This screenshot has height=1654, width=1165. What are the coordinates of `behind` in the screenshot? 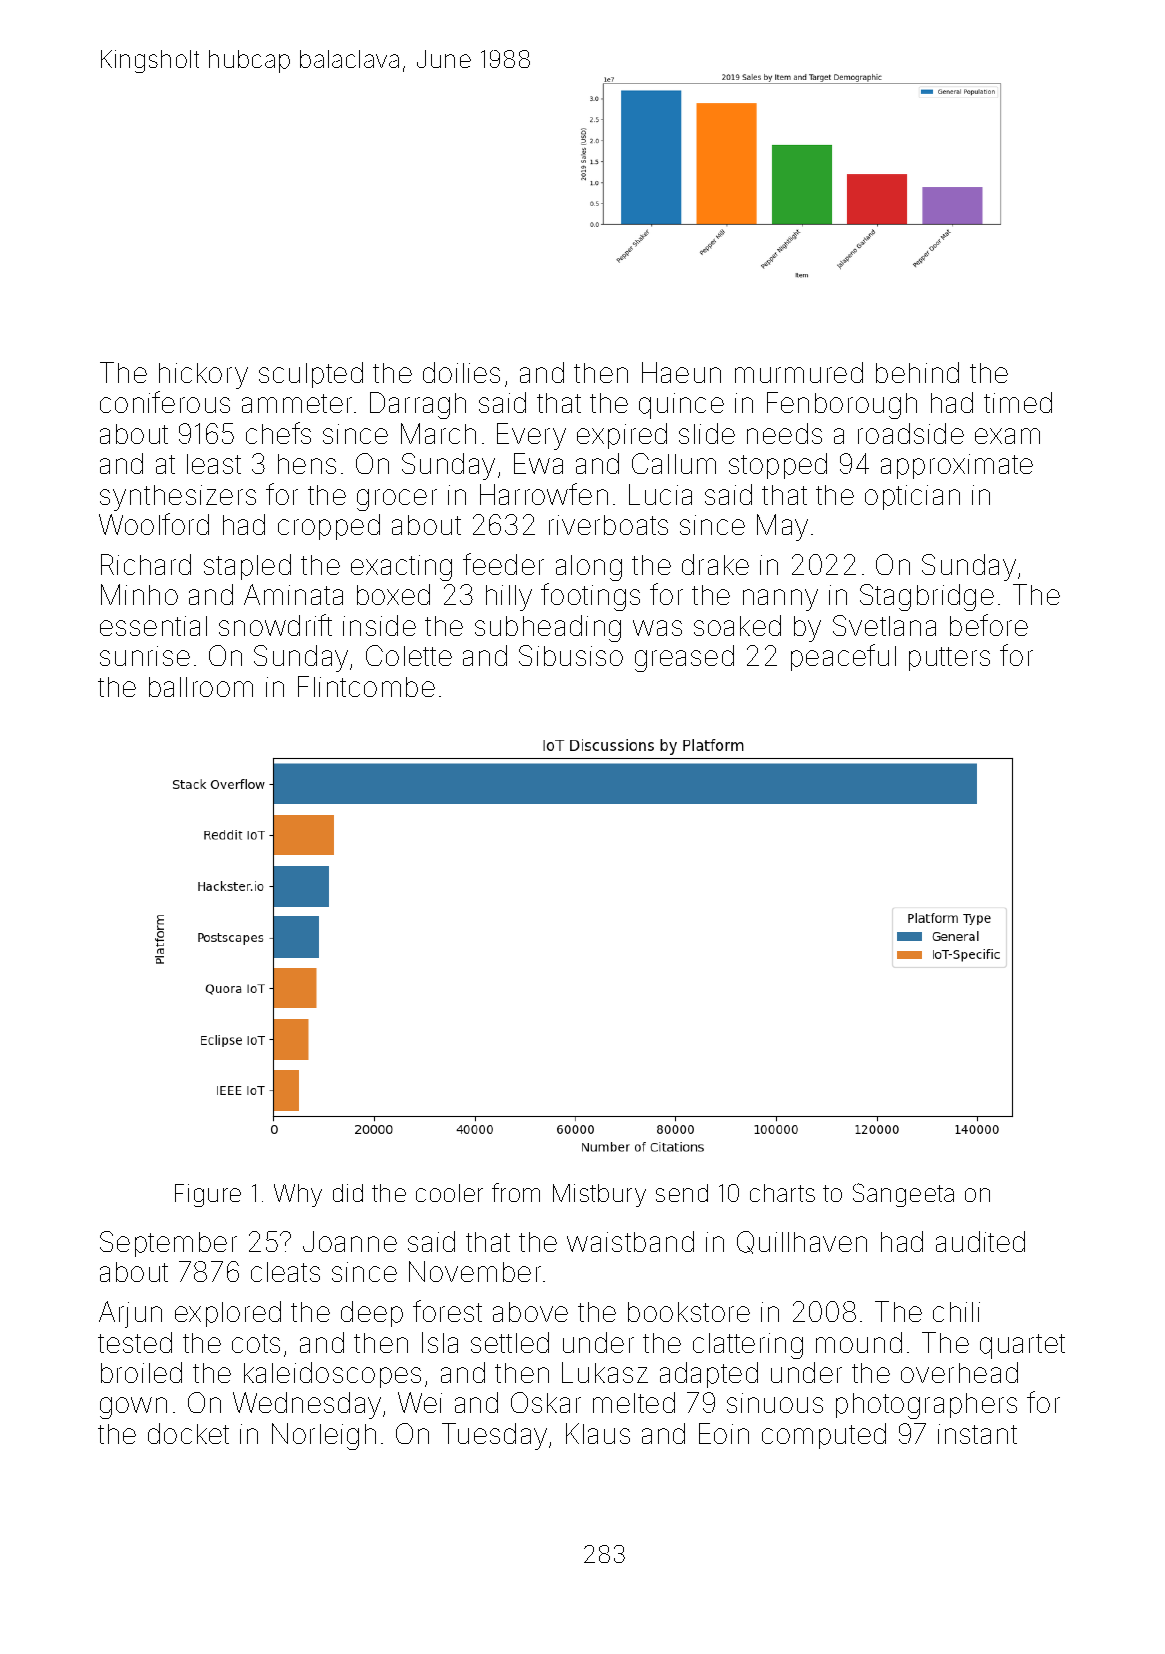 It's located at (917, 372).
